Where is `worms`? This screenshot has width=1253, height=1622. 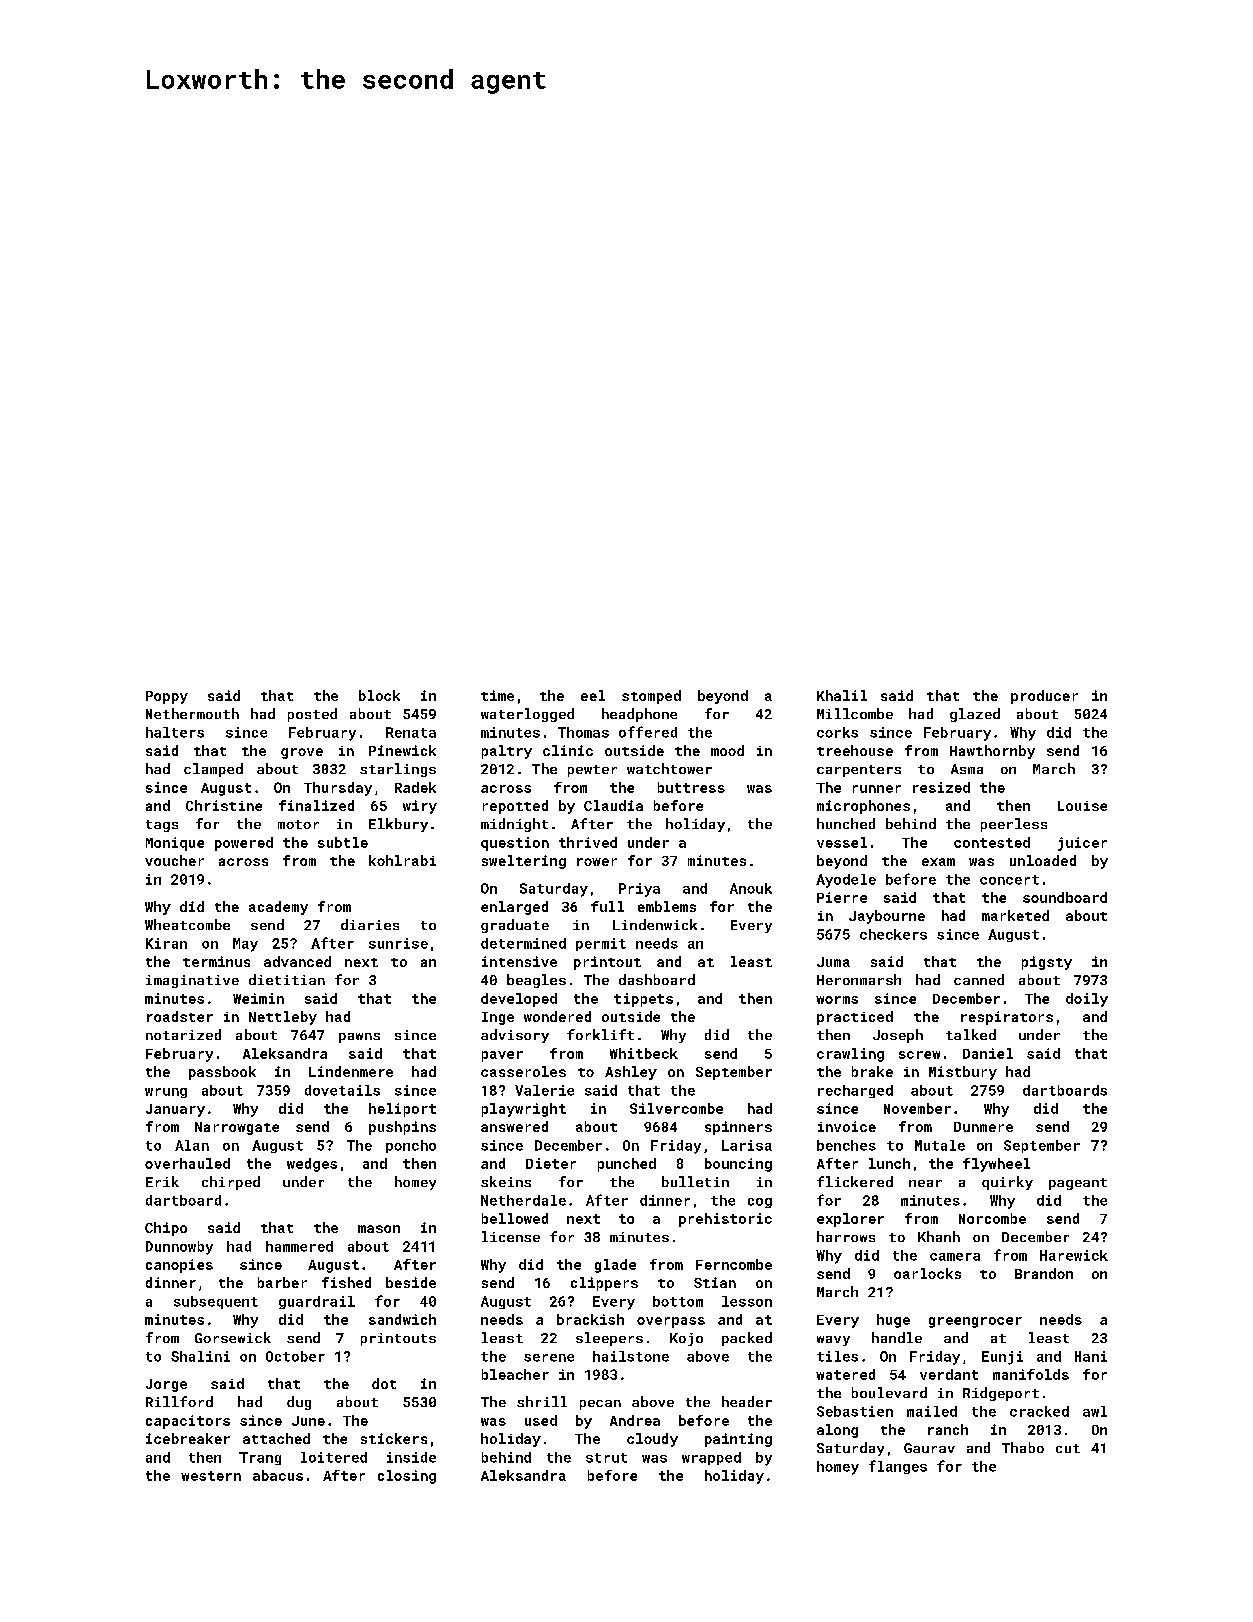
worms is located at coordinates (837, 1000).
